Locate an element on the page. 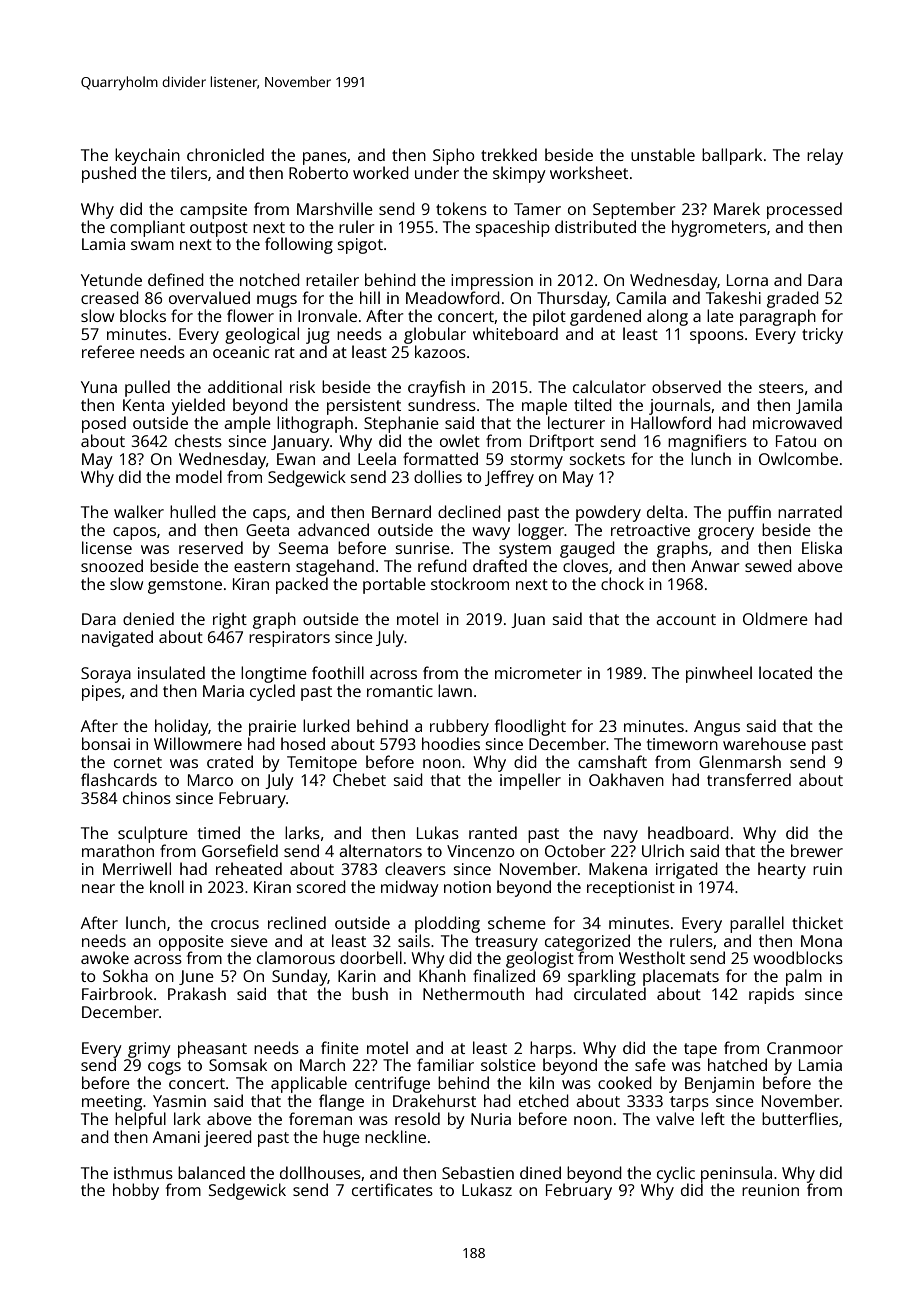 This page has width=924, height=1314. Prakash is located at coordinates (197, 993).
